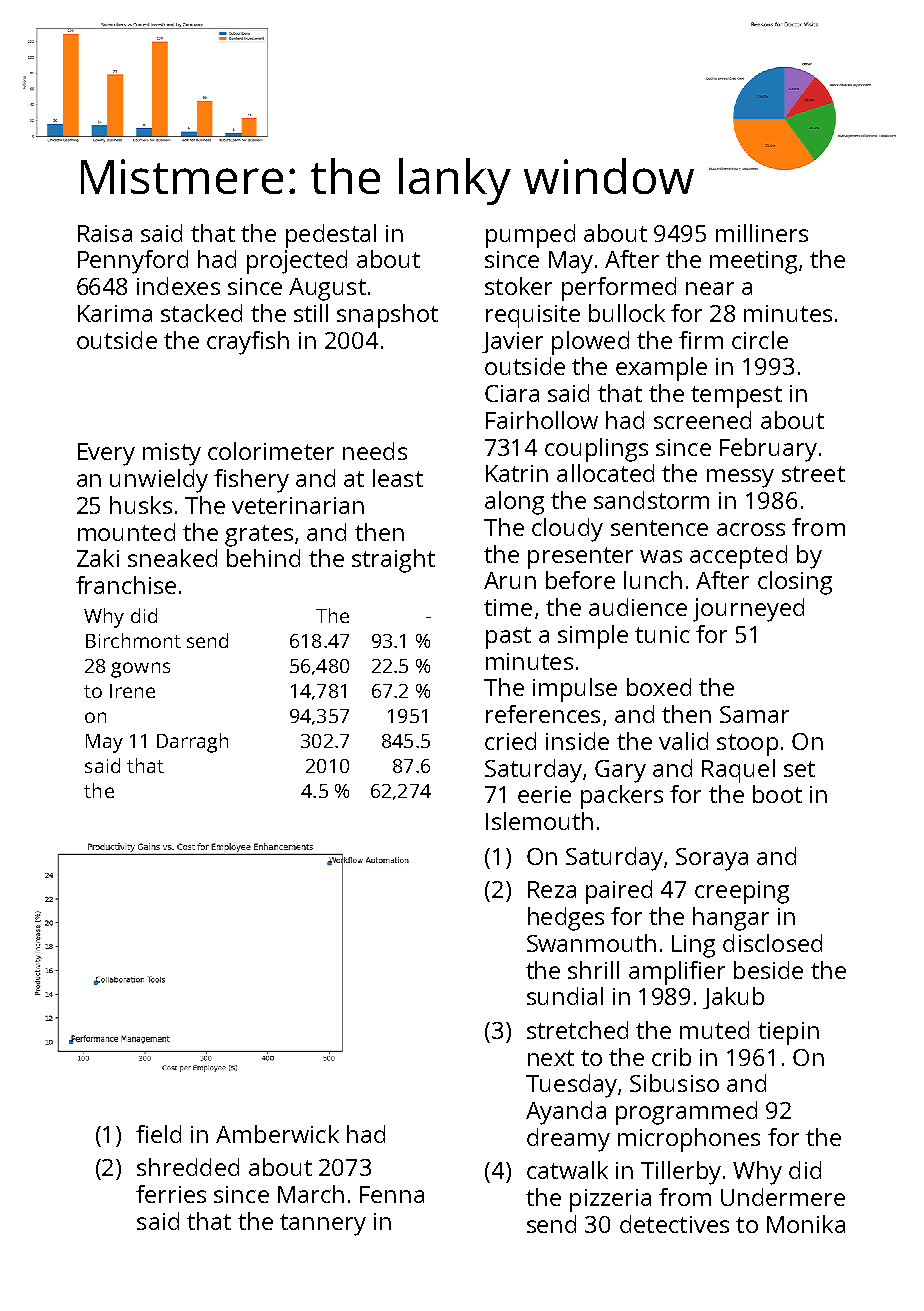 The height and width of the screenshot is (1311, 924). What do you see at coordinates (567, 1170) in the screenshot?
I see `catwalk` at bounding box center [567, 1170].
